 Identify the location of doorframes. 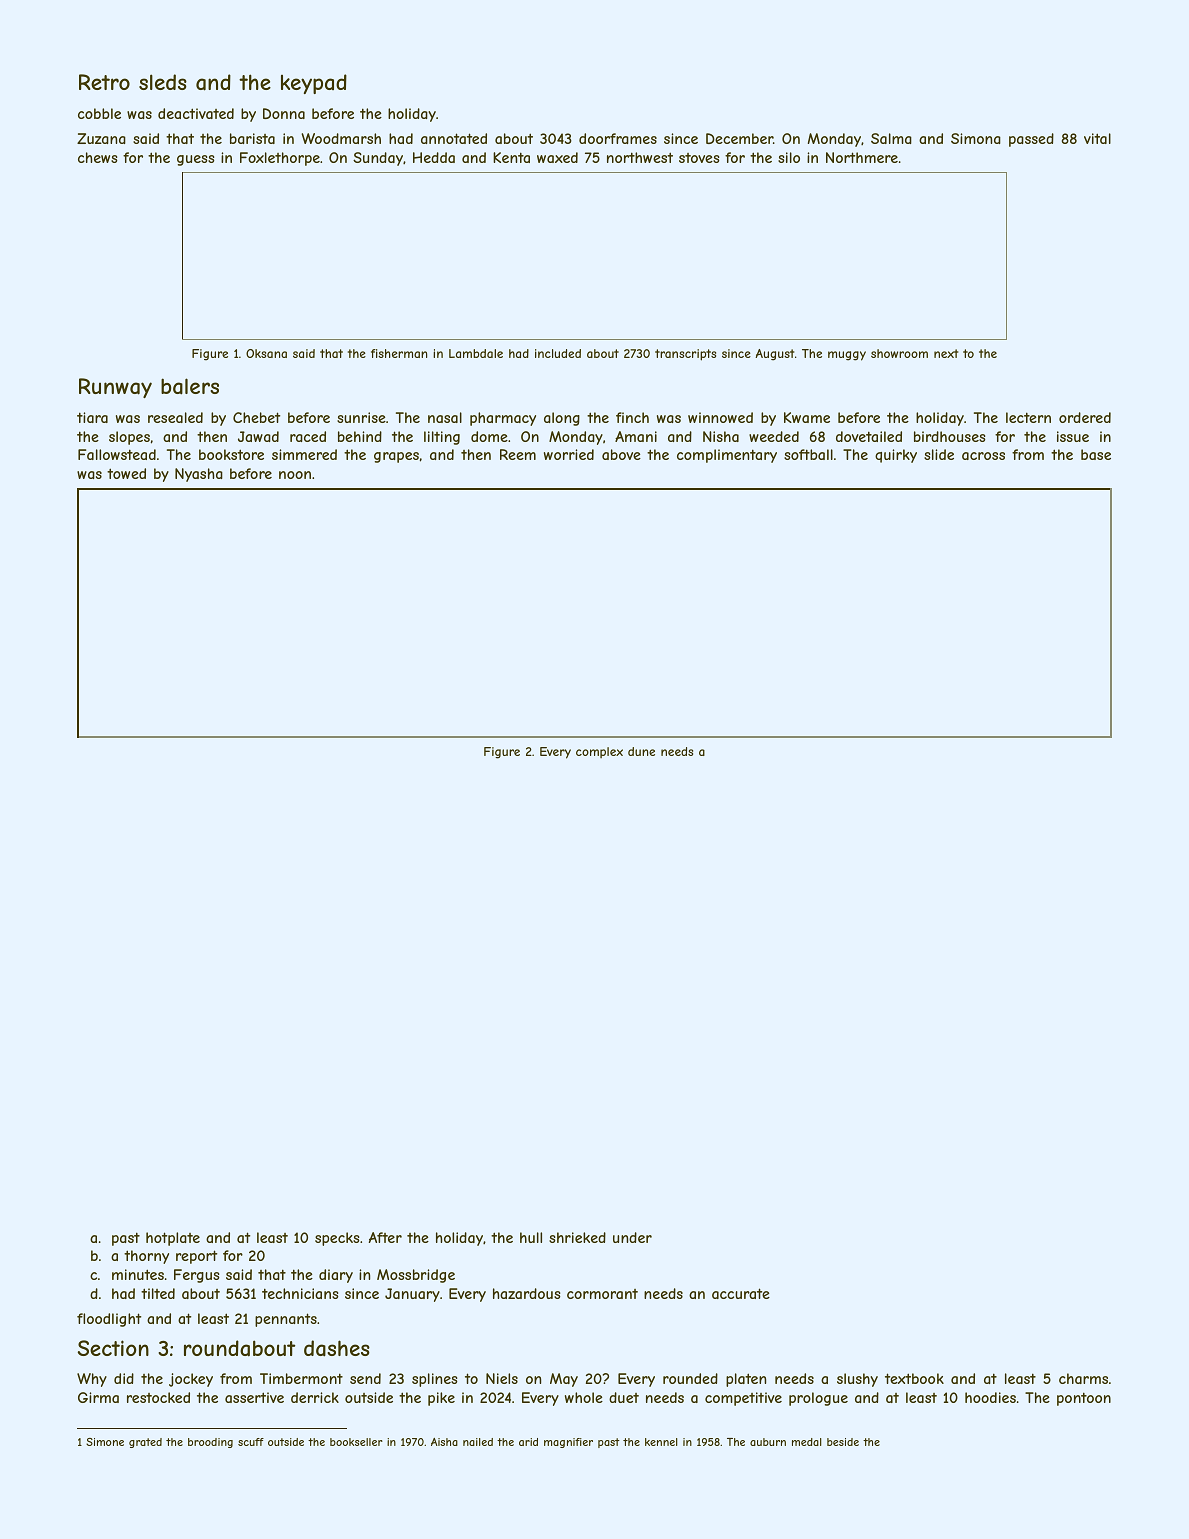
(618, 138).
